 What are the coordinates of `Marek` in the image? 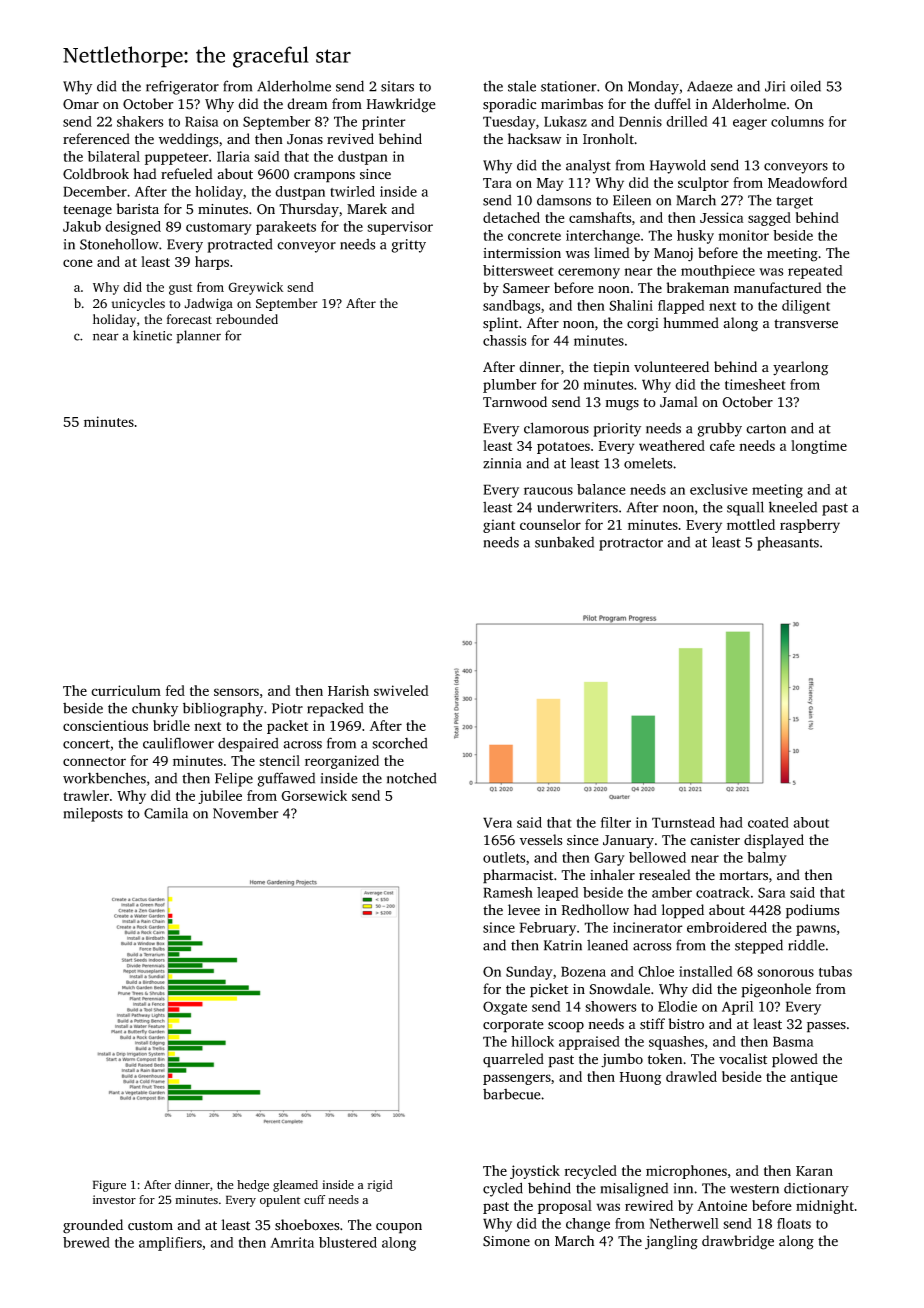 It's located at (367, 209).
